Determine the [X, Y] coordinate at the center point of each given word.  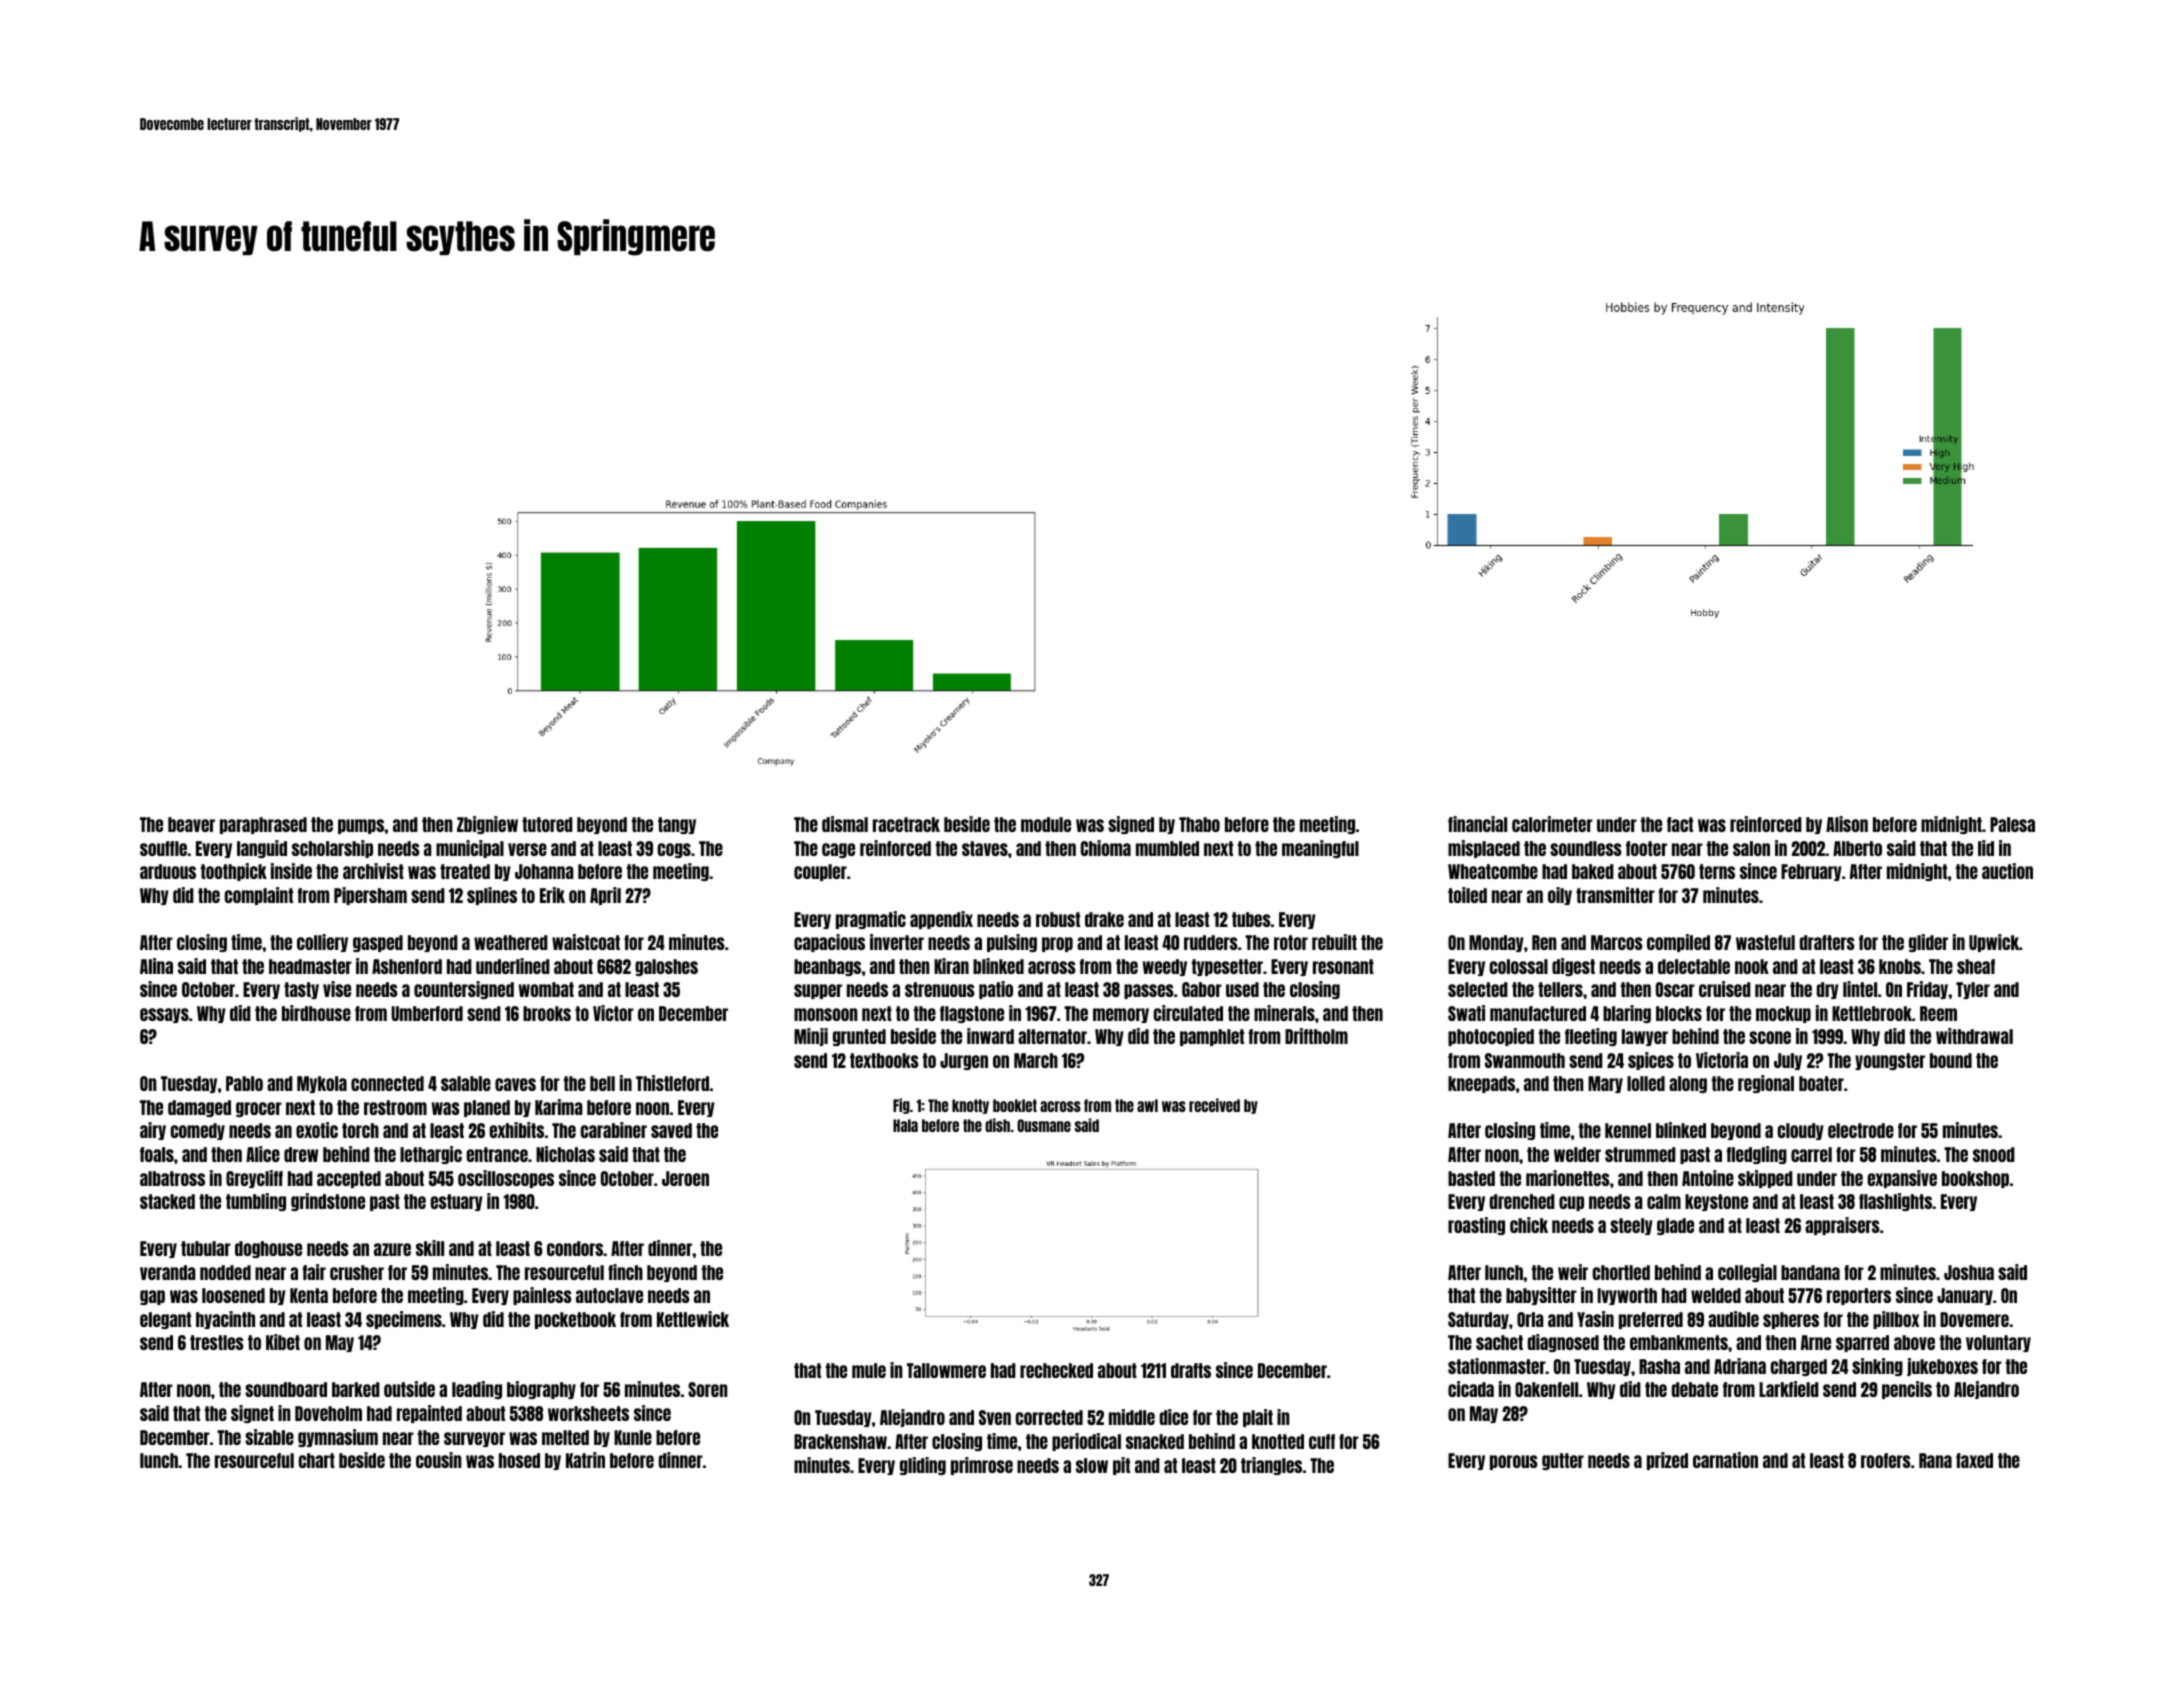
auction [2007, 871]
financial [1477, 824]
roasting [1476, 1226]
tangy [677, 825]
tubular [206, 1248]
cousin [439, 1460]
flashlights [1895, 1202]
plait [1258, 1418]
